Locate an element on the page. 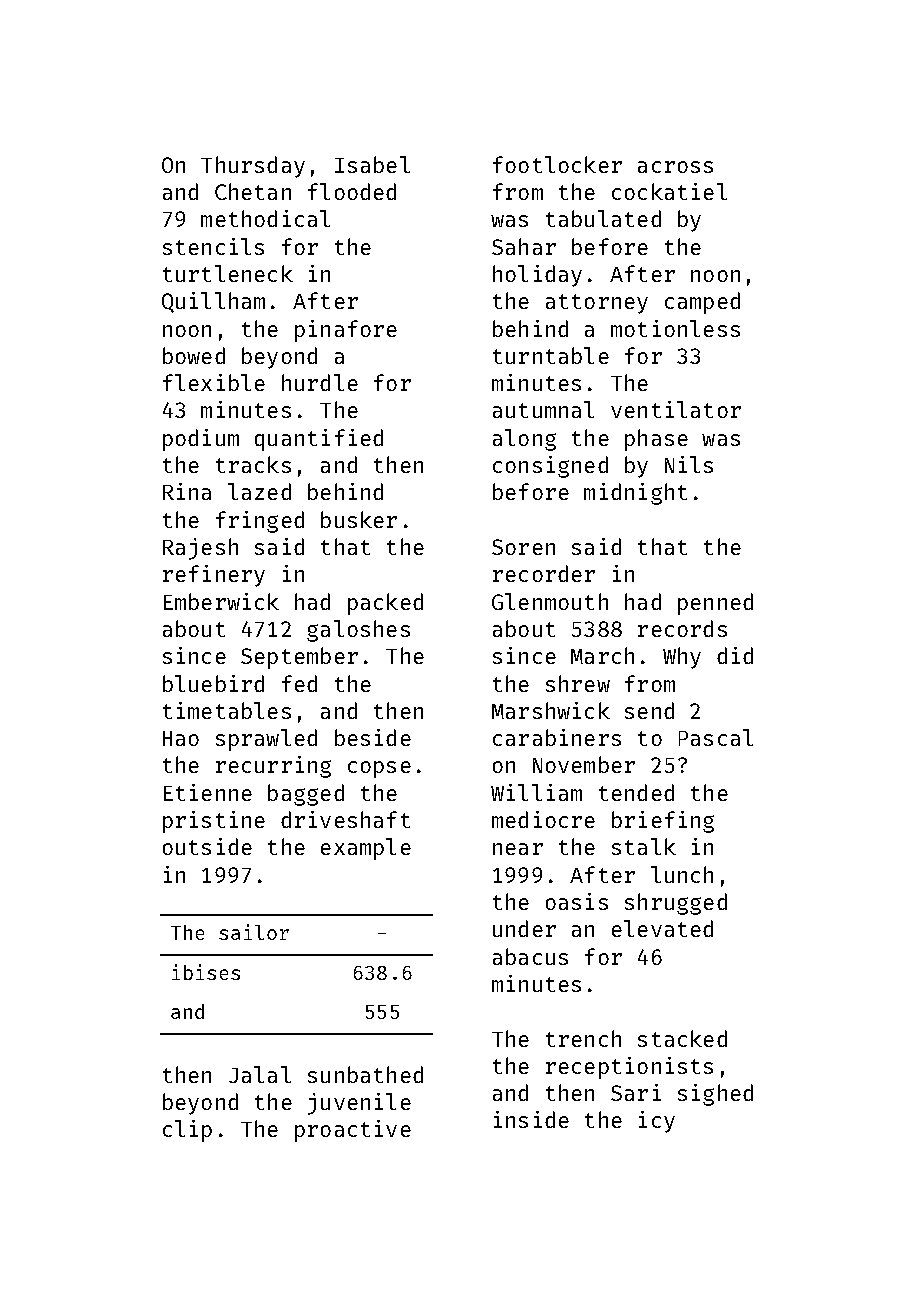 This document has width=924, height=1311. inside is located at coordinates (531, 1119).
